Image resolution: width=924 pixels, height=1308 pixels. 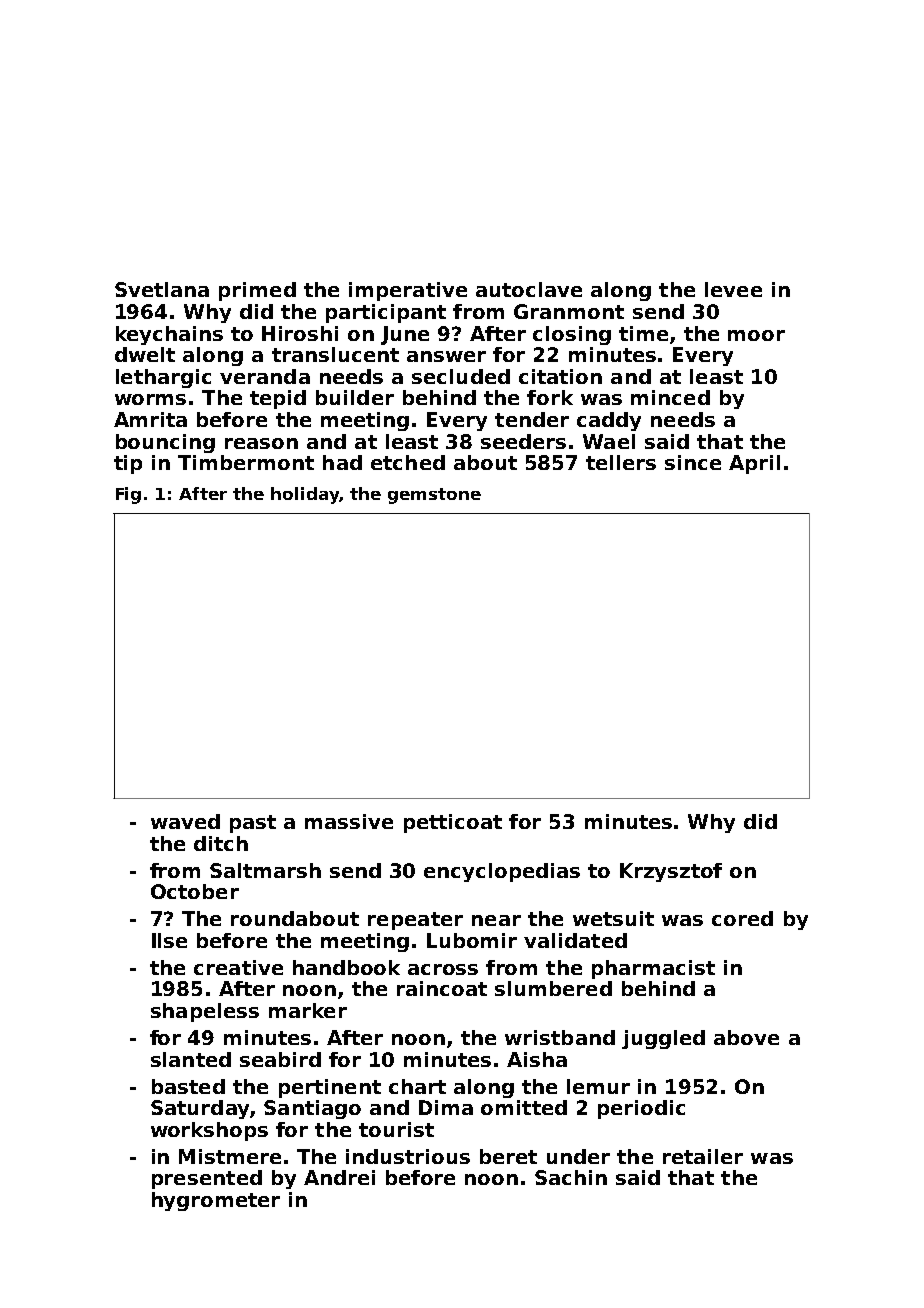 What do you see at coordinates (754, 464) in the screenshot?
I see `April` at bounding box center [754, 464].
